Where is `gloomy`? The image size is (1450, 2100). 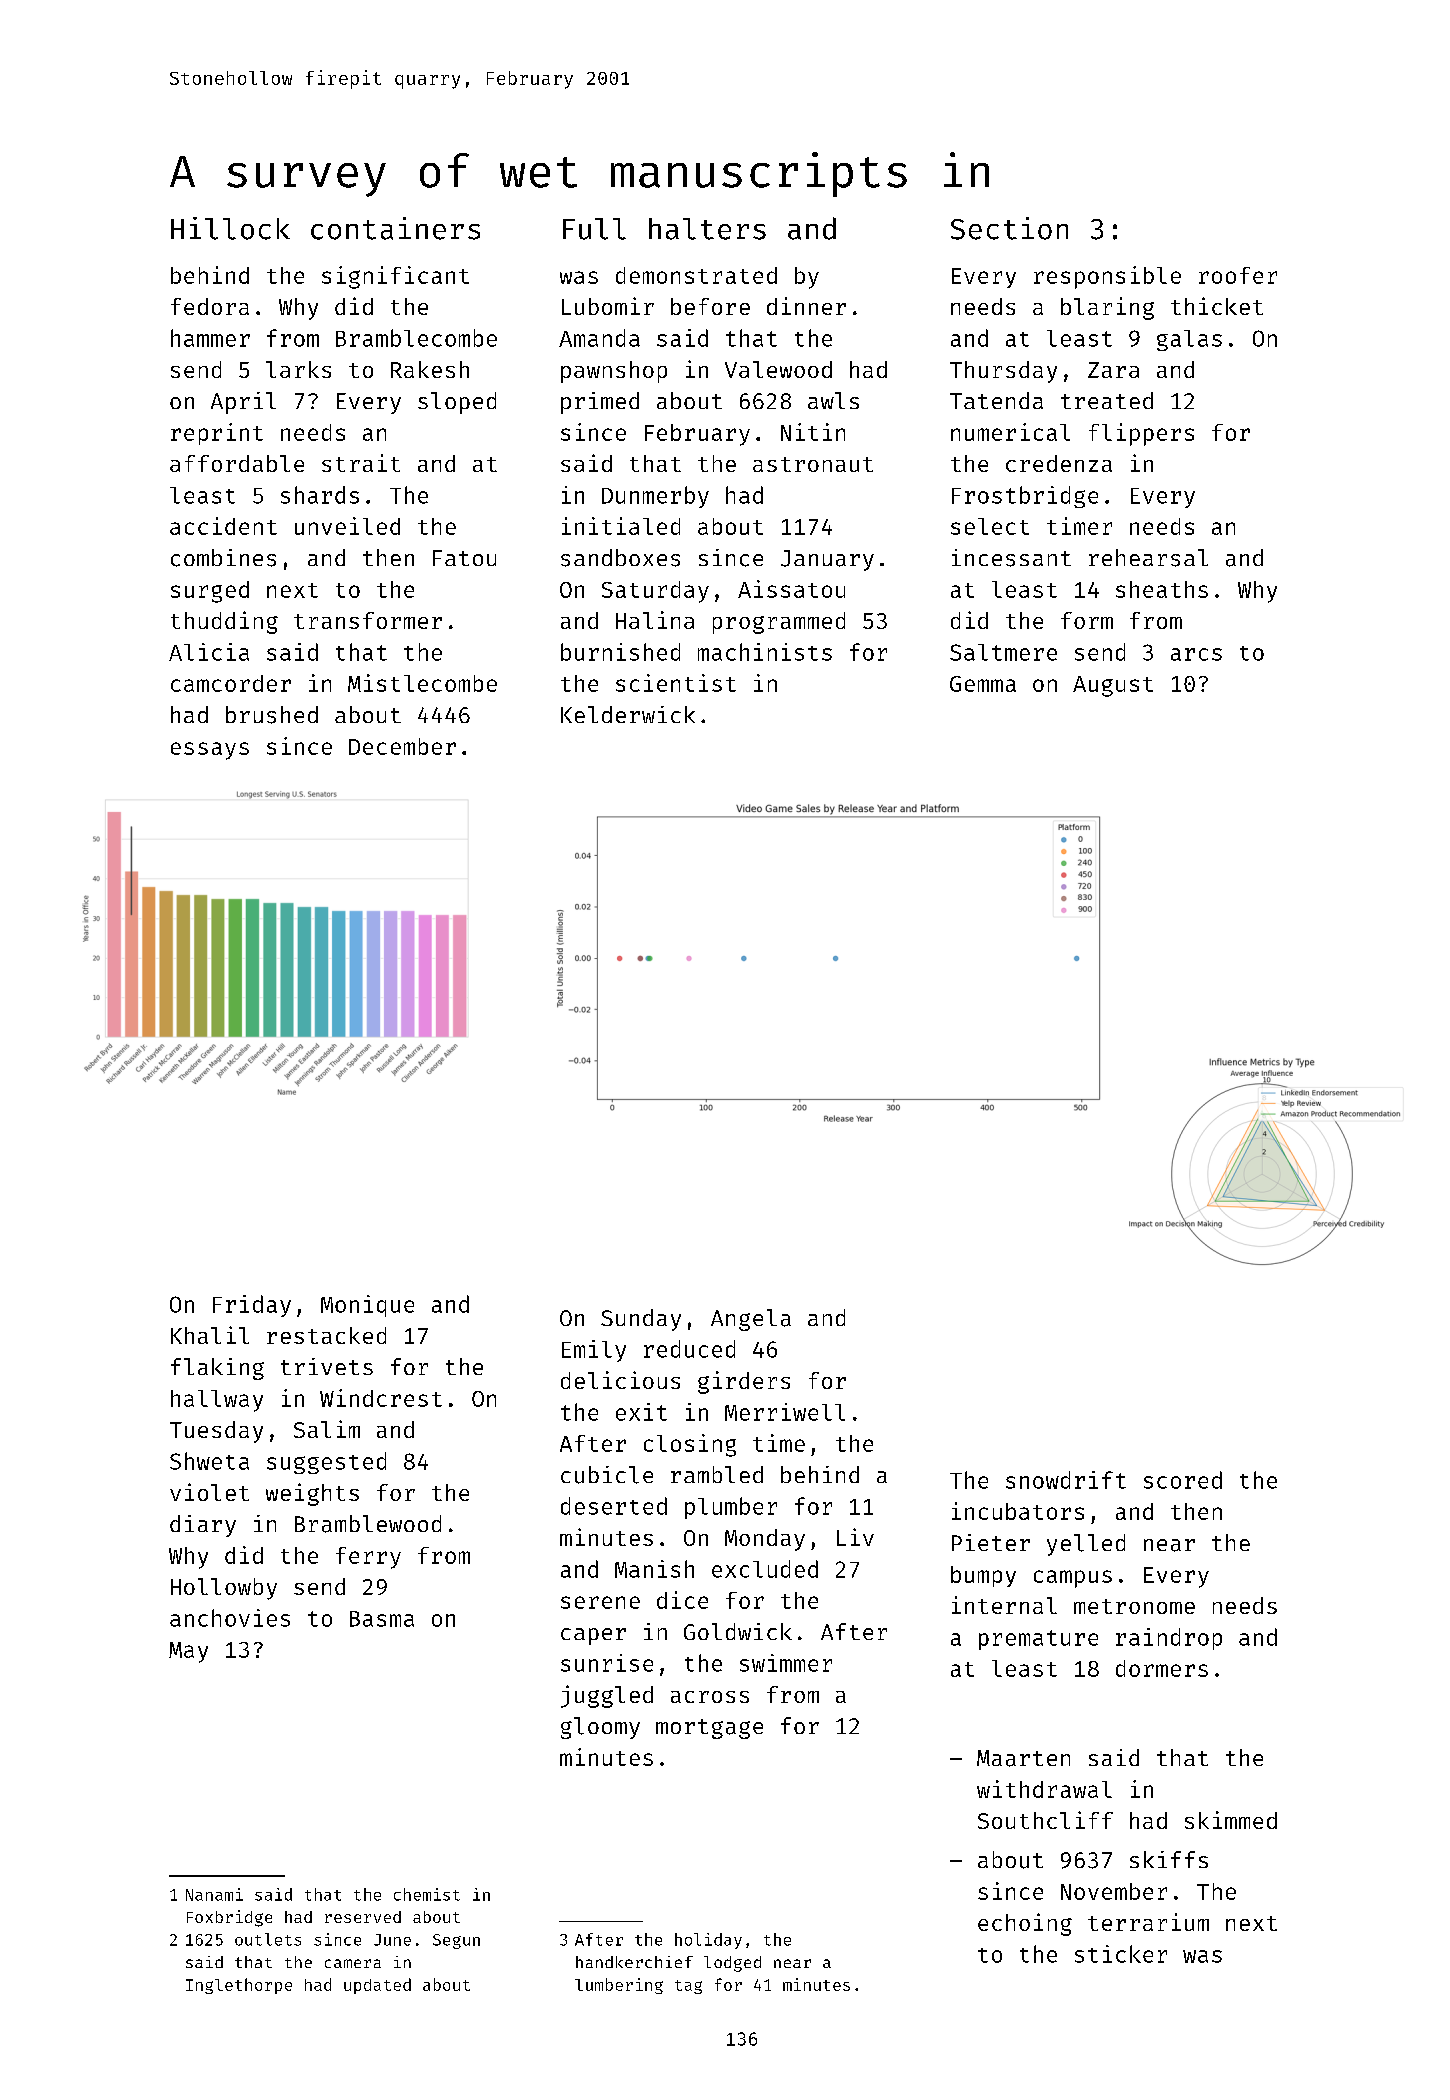
gloomy is located at coordinates (600, 1728).
